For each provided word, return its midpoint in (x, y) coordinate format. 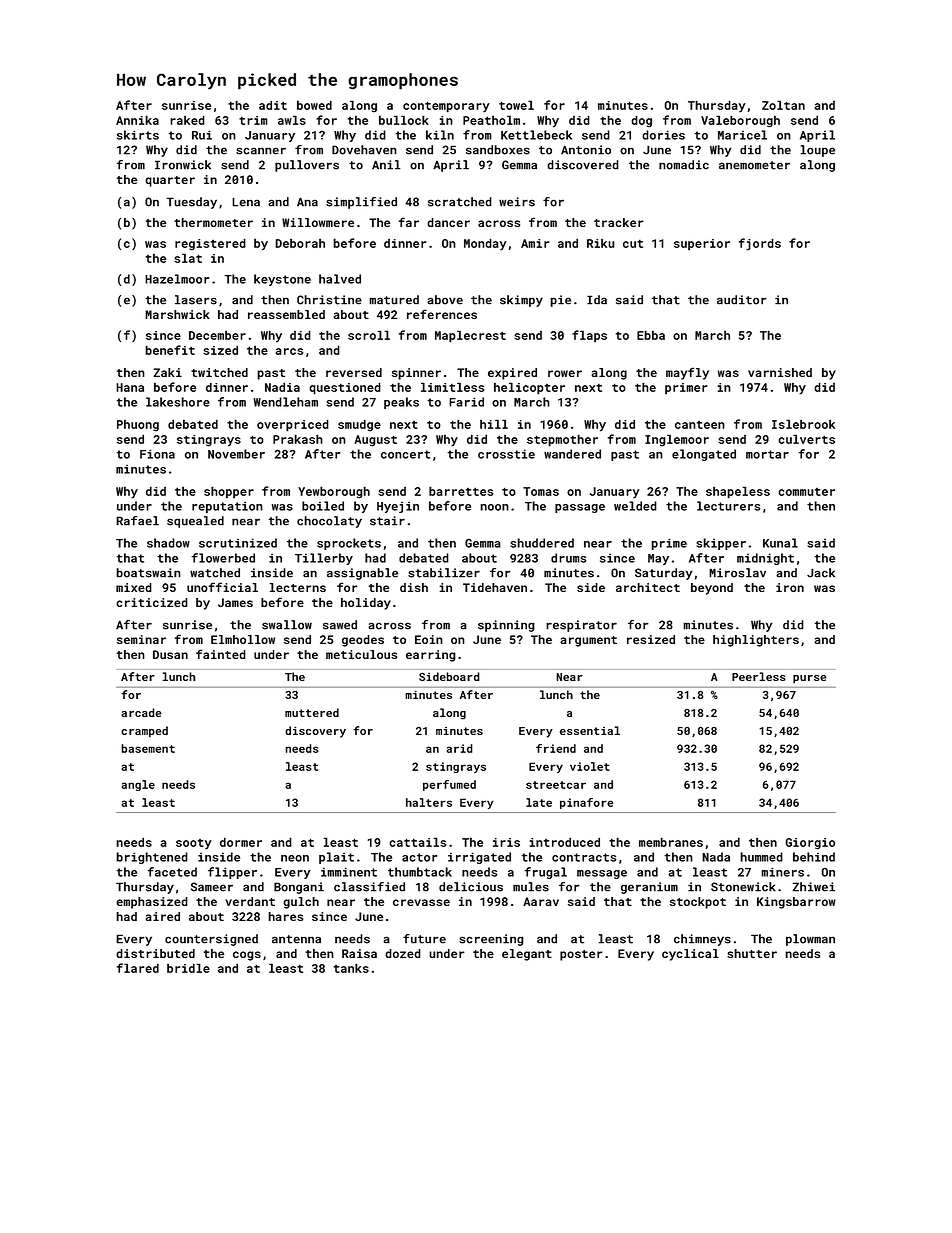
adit (273, 105)
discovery (315, 732)
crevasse (421, 902)
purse (810, 679)
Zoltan (783, 105)
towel (516, 105)
